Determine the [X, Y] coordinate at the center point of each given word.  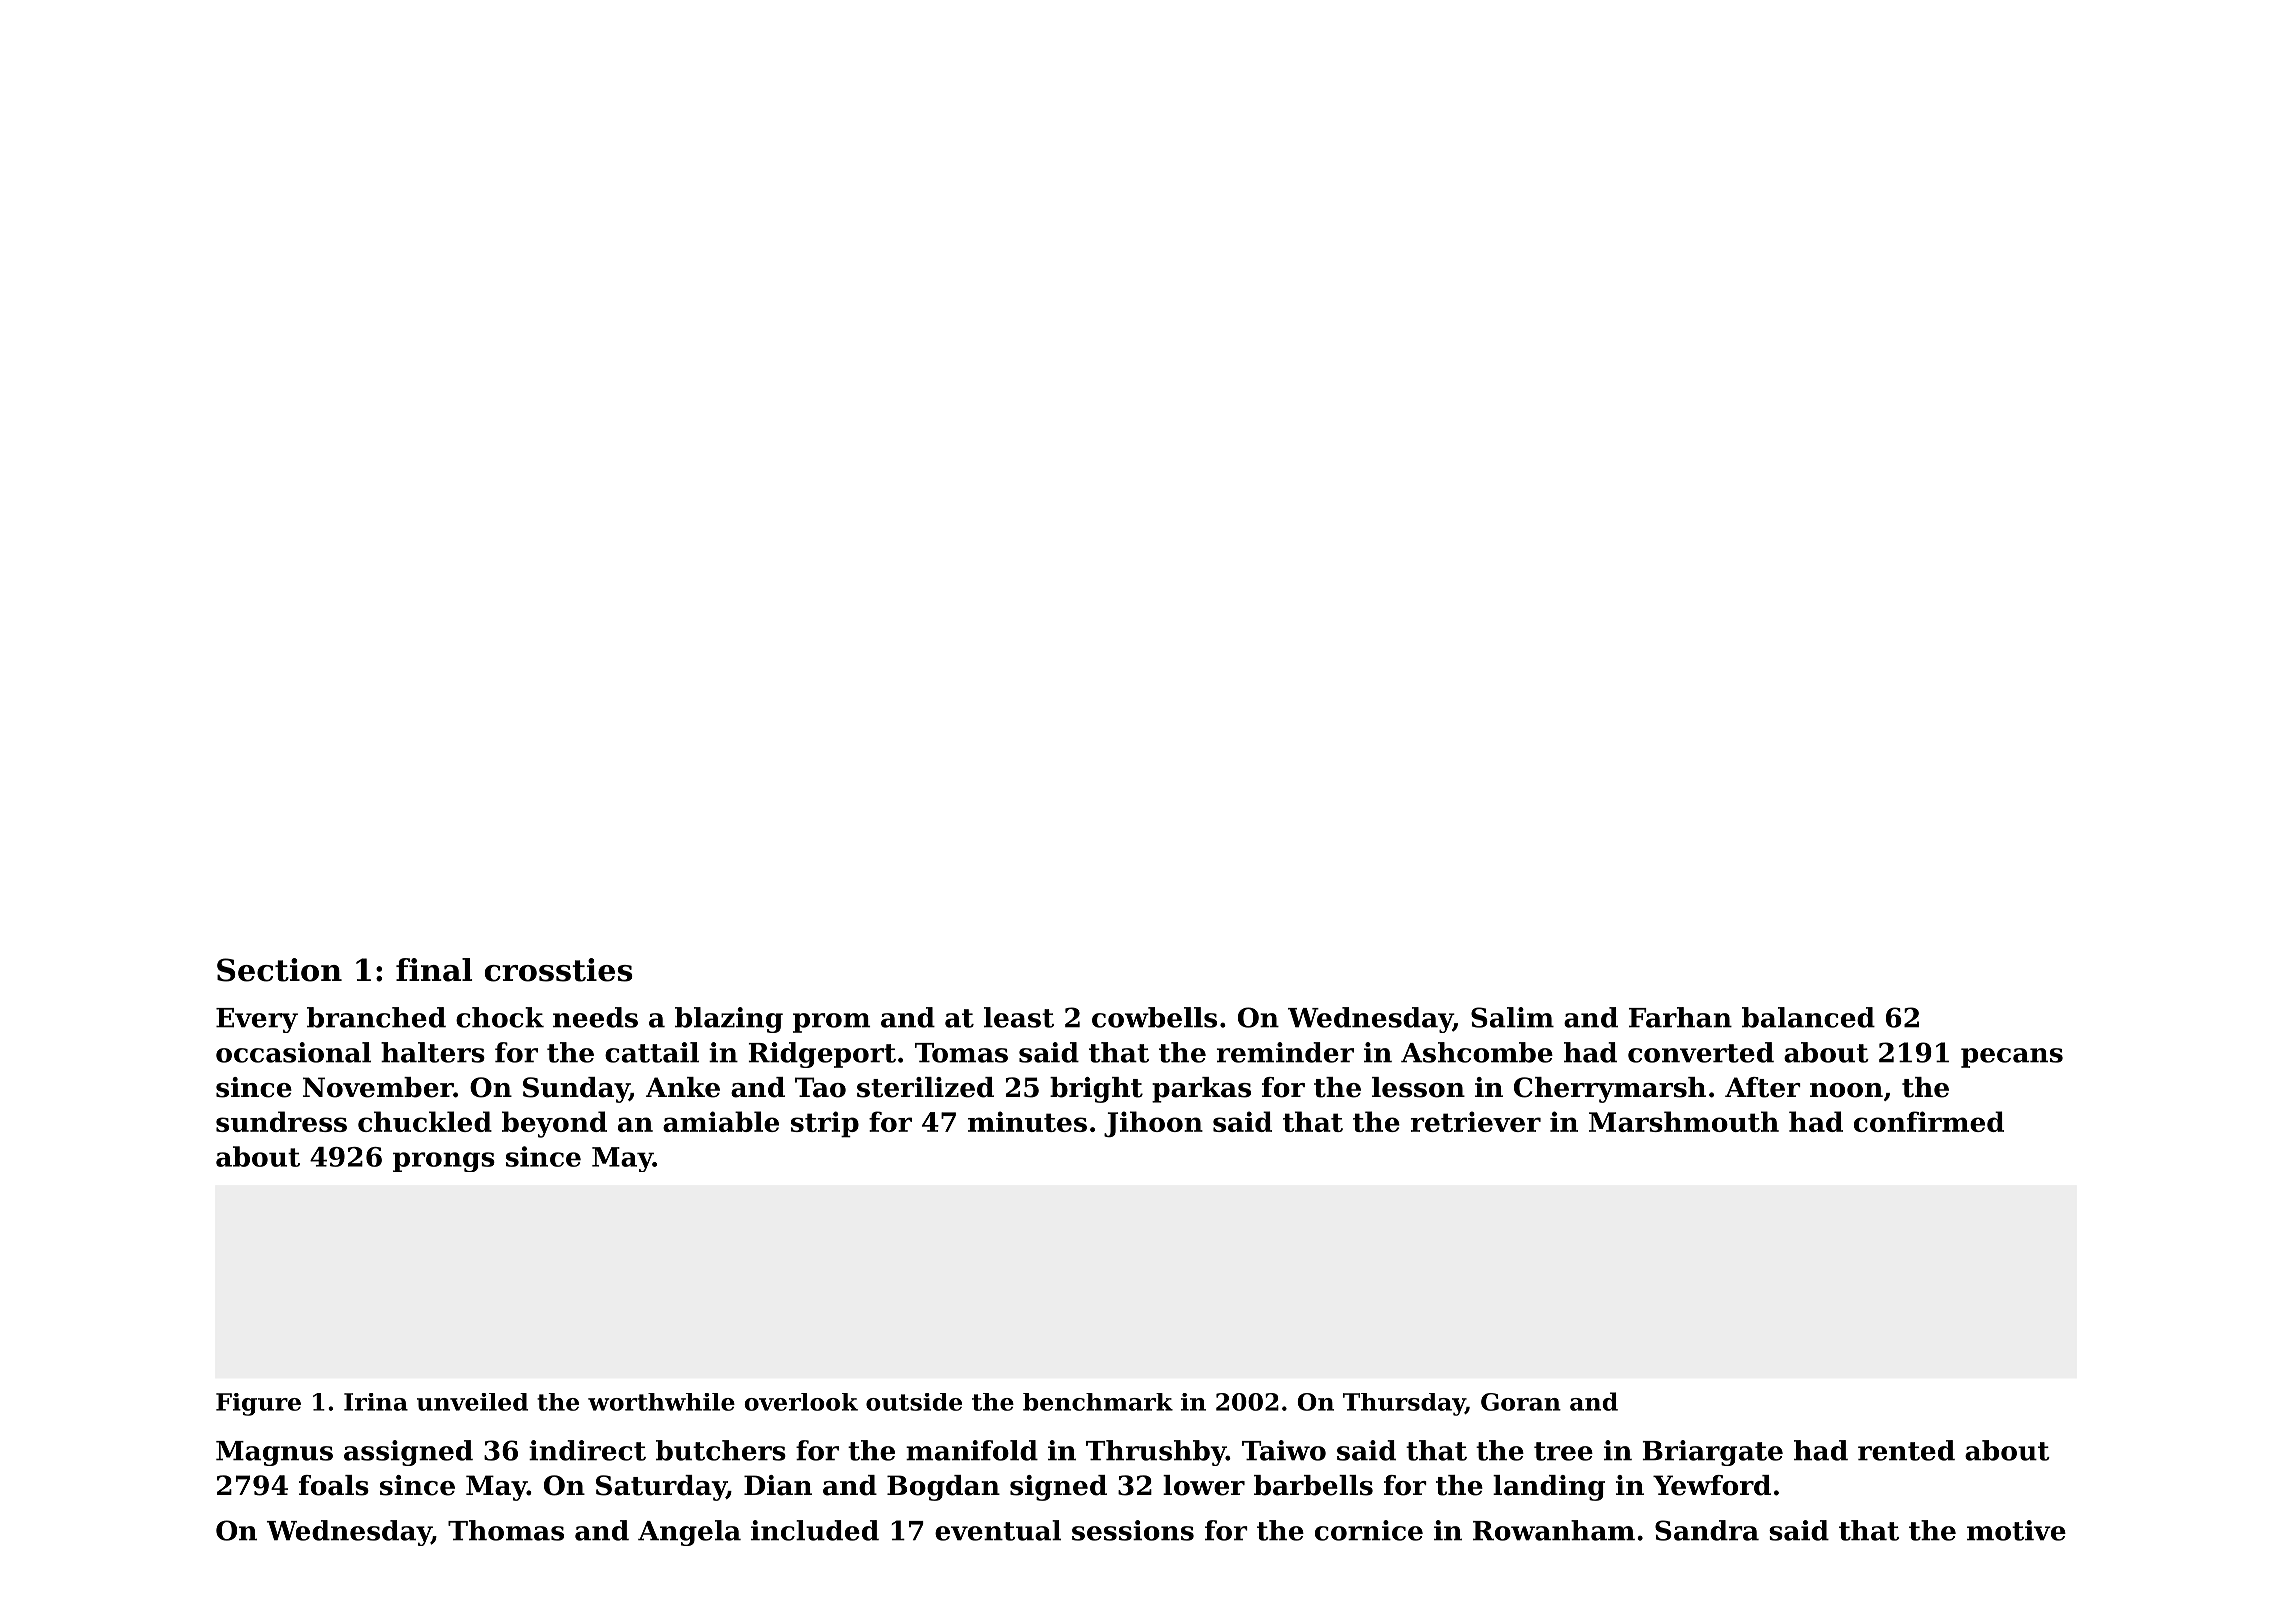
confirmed [1929, 1121]
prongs [444, 1162]
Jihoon [1153, 1124]
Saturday [661, 1488]
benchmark [1098, 1402]
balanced [1808, 1017]
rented [1906, 1450]
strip [825, 1124]
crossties [559, 970]
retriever [1476, 1121]
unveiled [472, 1402]
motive [2016, 1530]
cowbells [1154, 1017]
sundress [281, 1121]
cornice [1369, 1530]
